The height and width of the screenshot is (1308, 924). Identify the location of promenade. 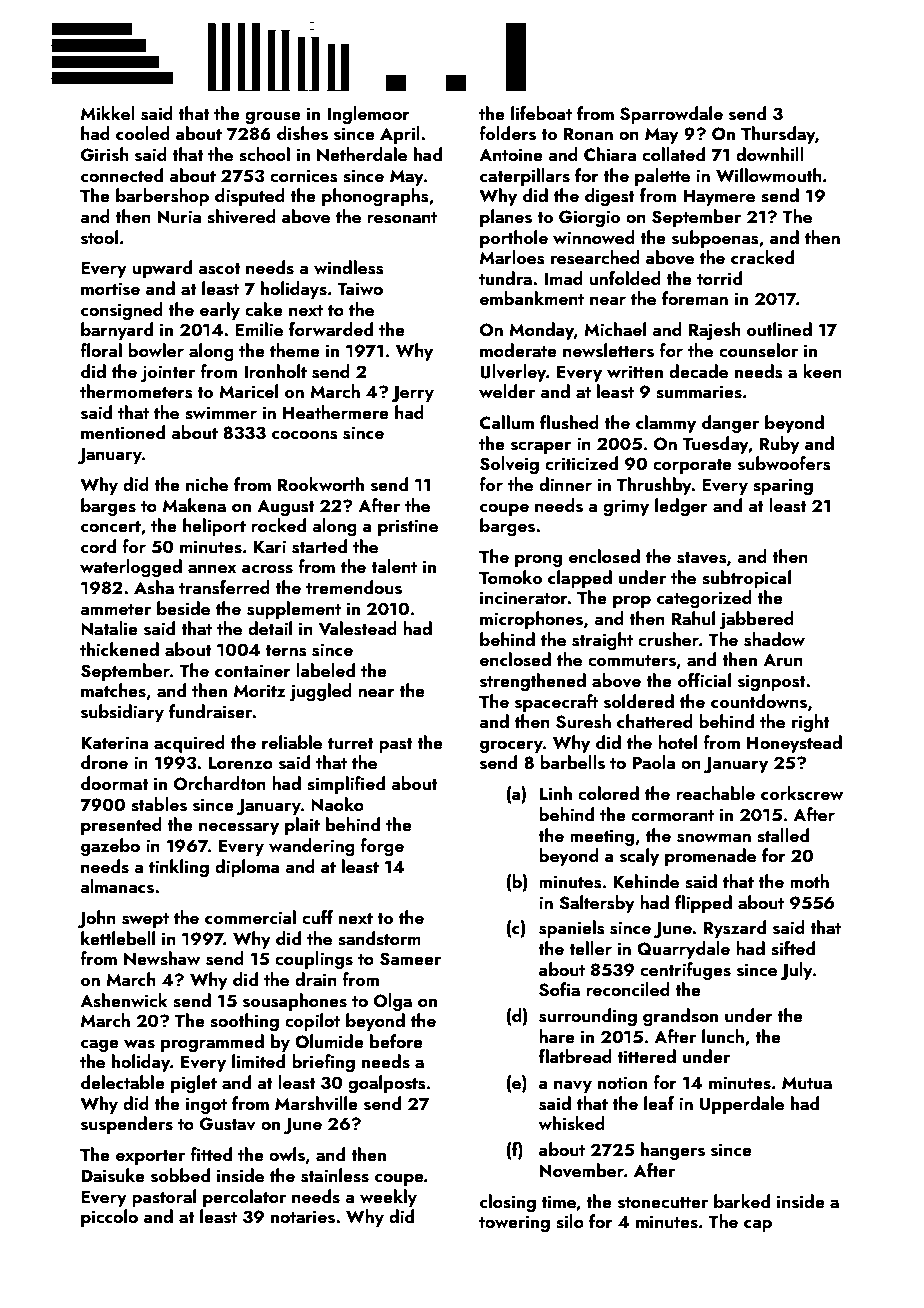
(710, 857).
